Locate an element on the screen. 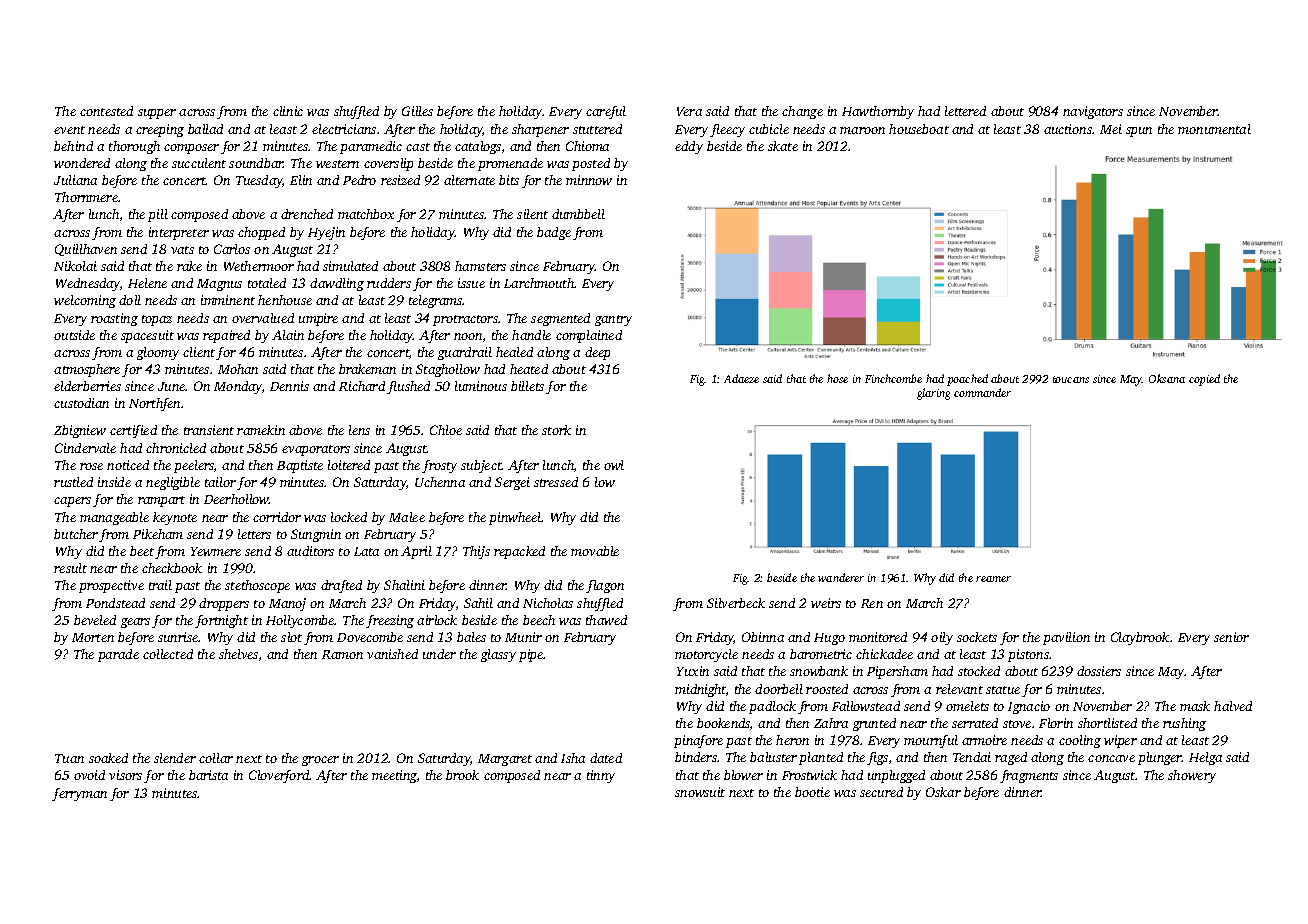 This screenshot has height=924, width=1308. poached is located at coordinates (967, 380).
